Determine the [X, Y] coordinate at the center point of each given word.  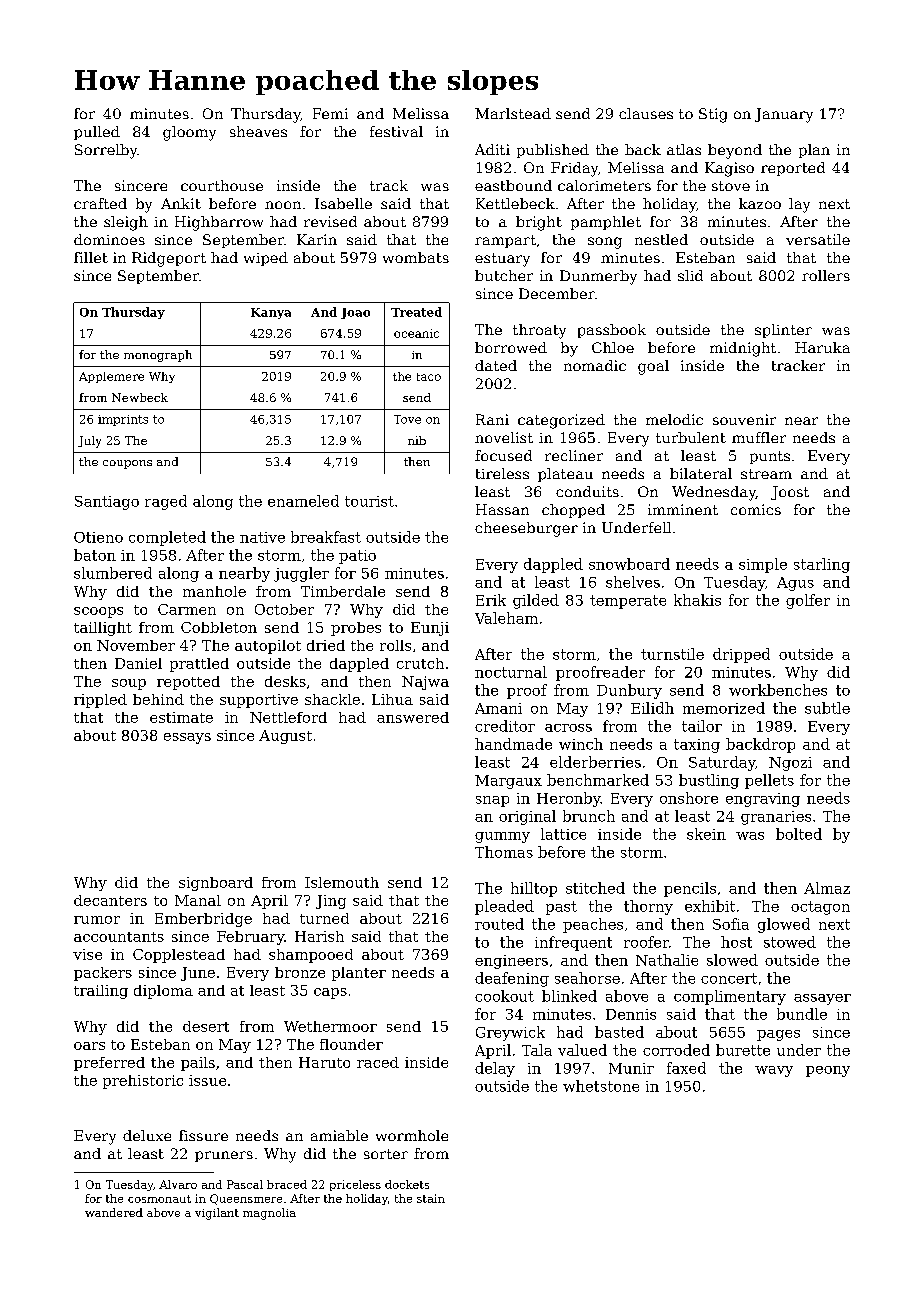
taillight [103, 629]
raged [166, 502]
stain [431, 1198]
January [784, 115]
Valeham [506, 618]
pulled [97, 133]
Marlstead [513, 113]
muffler [759, 437]
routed [499, 924]
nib [417, 440]
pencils [690, 889]
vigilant [217, 1214]
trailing [101, 992]
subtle [827, 708]
